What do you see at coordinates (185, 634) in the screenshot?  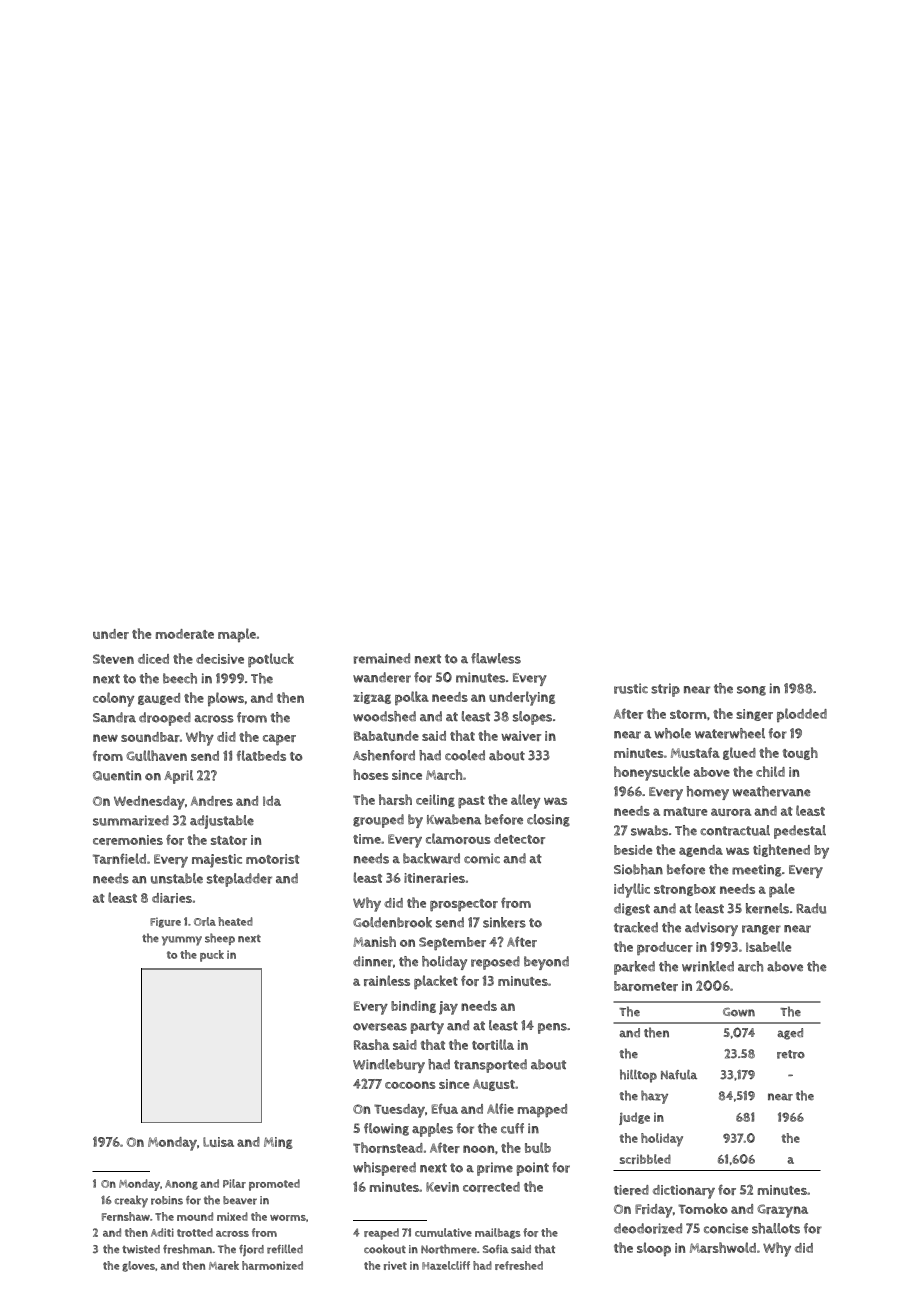 I see `moderate` at bounding box center [185, 634].
